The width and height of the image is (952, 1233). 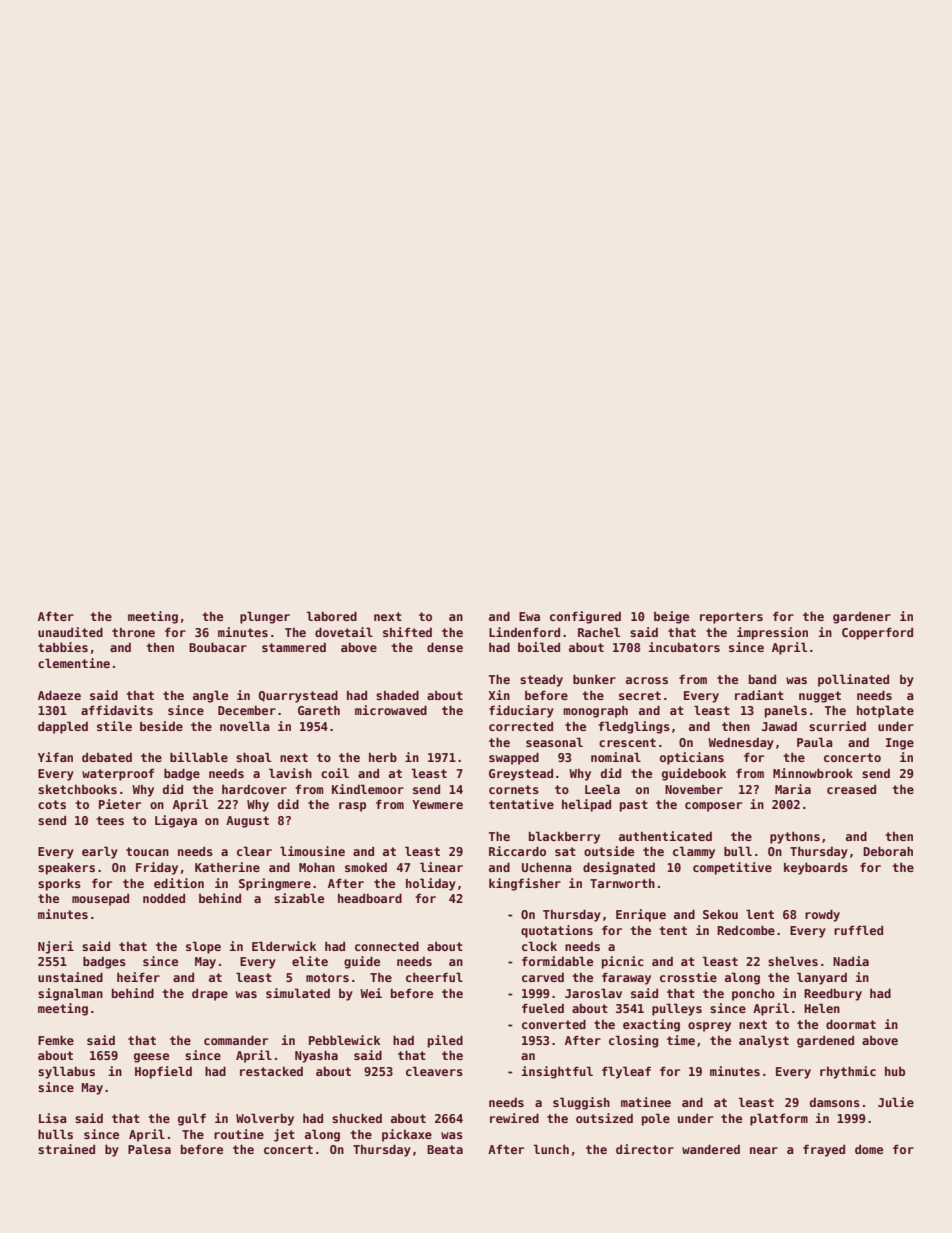 What do you see at coordinates (53, 1118) in the image?
I see `Lisa` at bounding box center [53, 1118].
